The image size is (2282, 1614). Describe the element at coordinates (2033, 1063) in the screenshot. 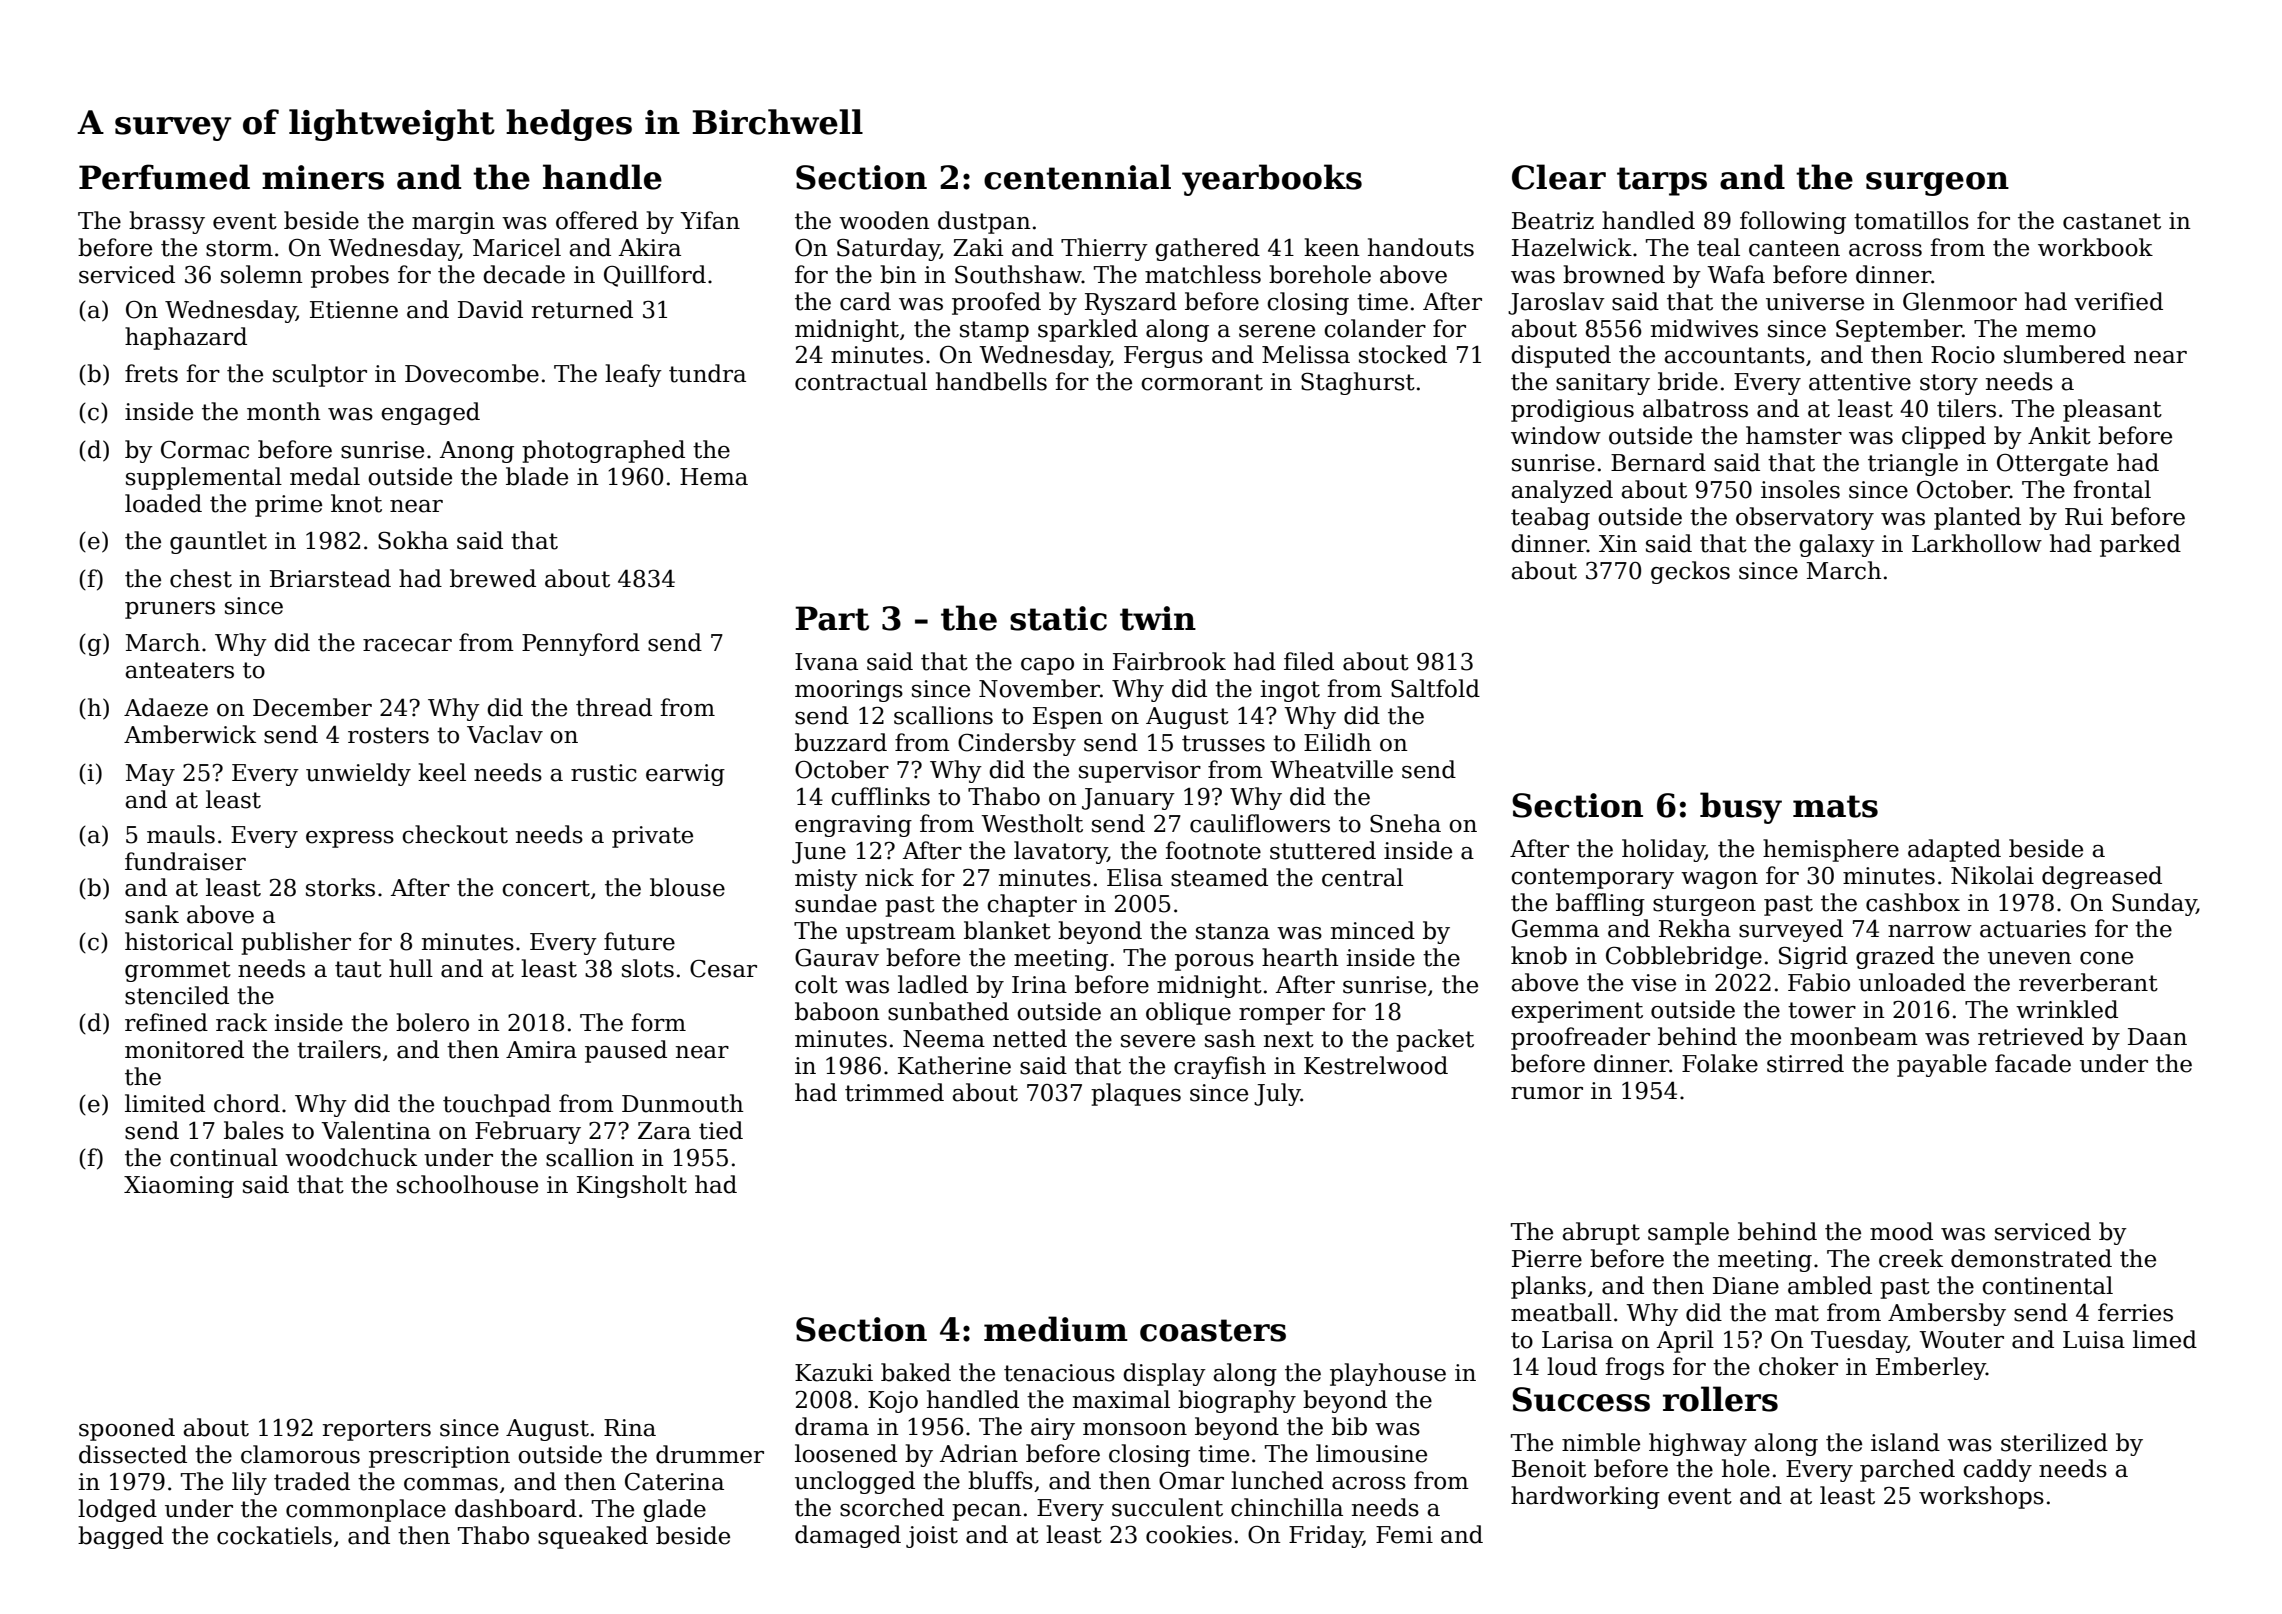

I see `facade` at that location.
